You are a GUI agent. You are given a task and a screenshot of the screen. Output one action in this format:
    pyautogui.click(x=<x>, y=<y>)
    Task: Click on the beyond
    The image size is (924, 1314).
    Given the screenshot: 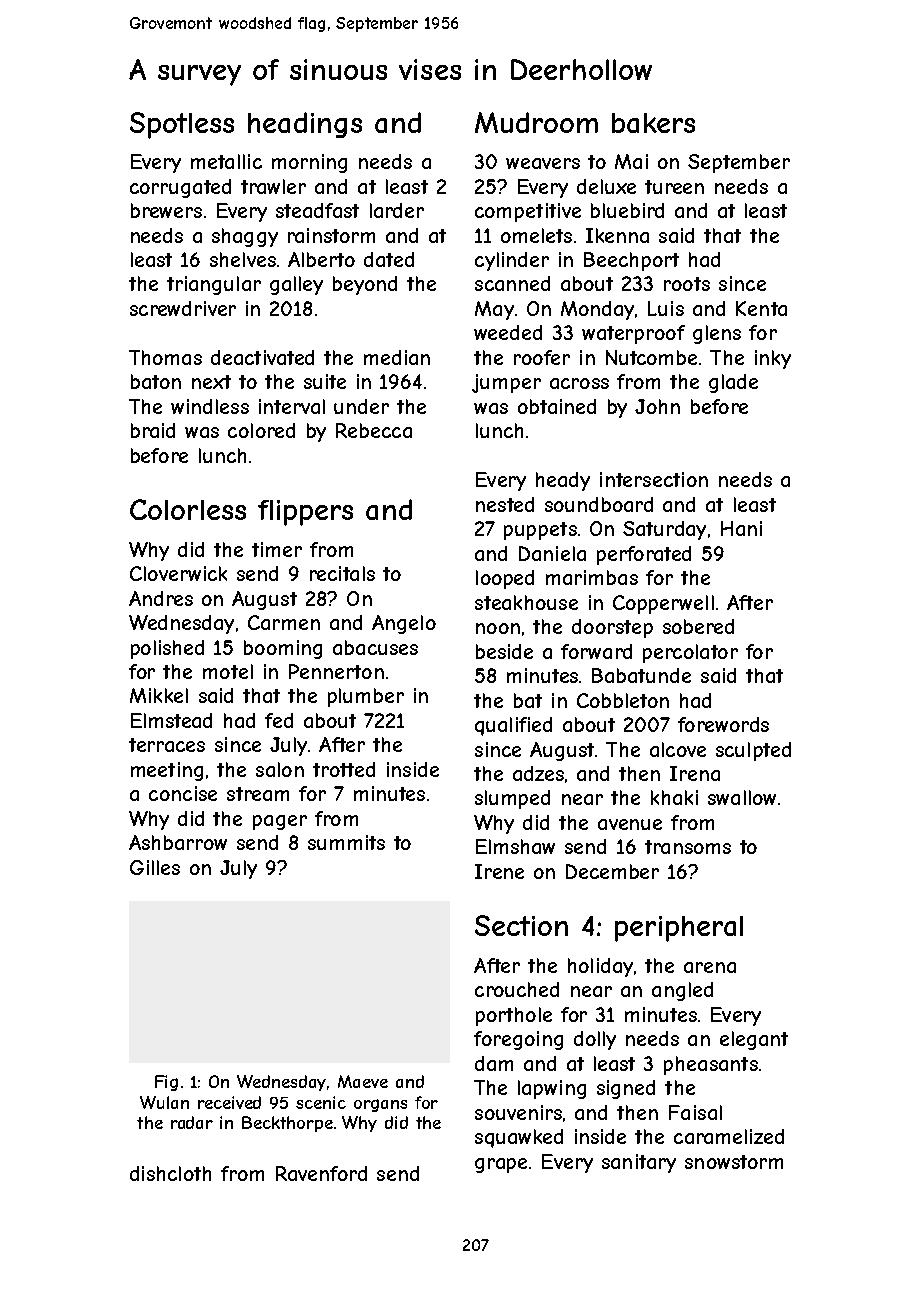 What is the action you would take?
    pyautogui.click(x=365, y=285)
